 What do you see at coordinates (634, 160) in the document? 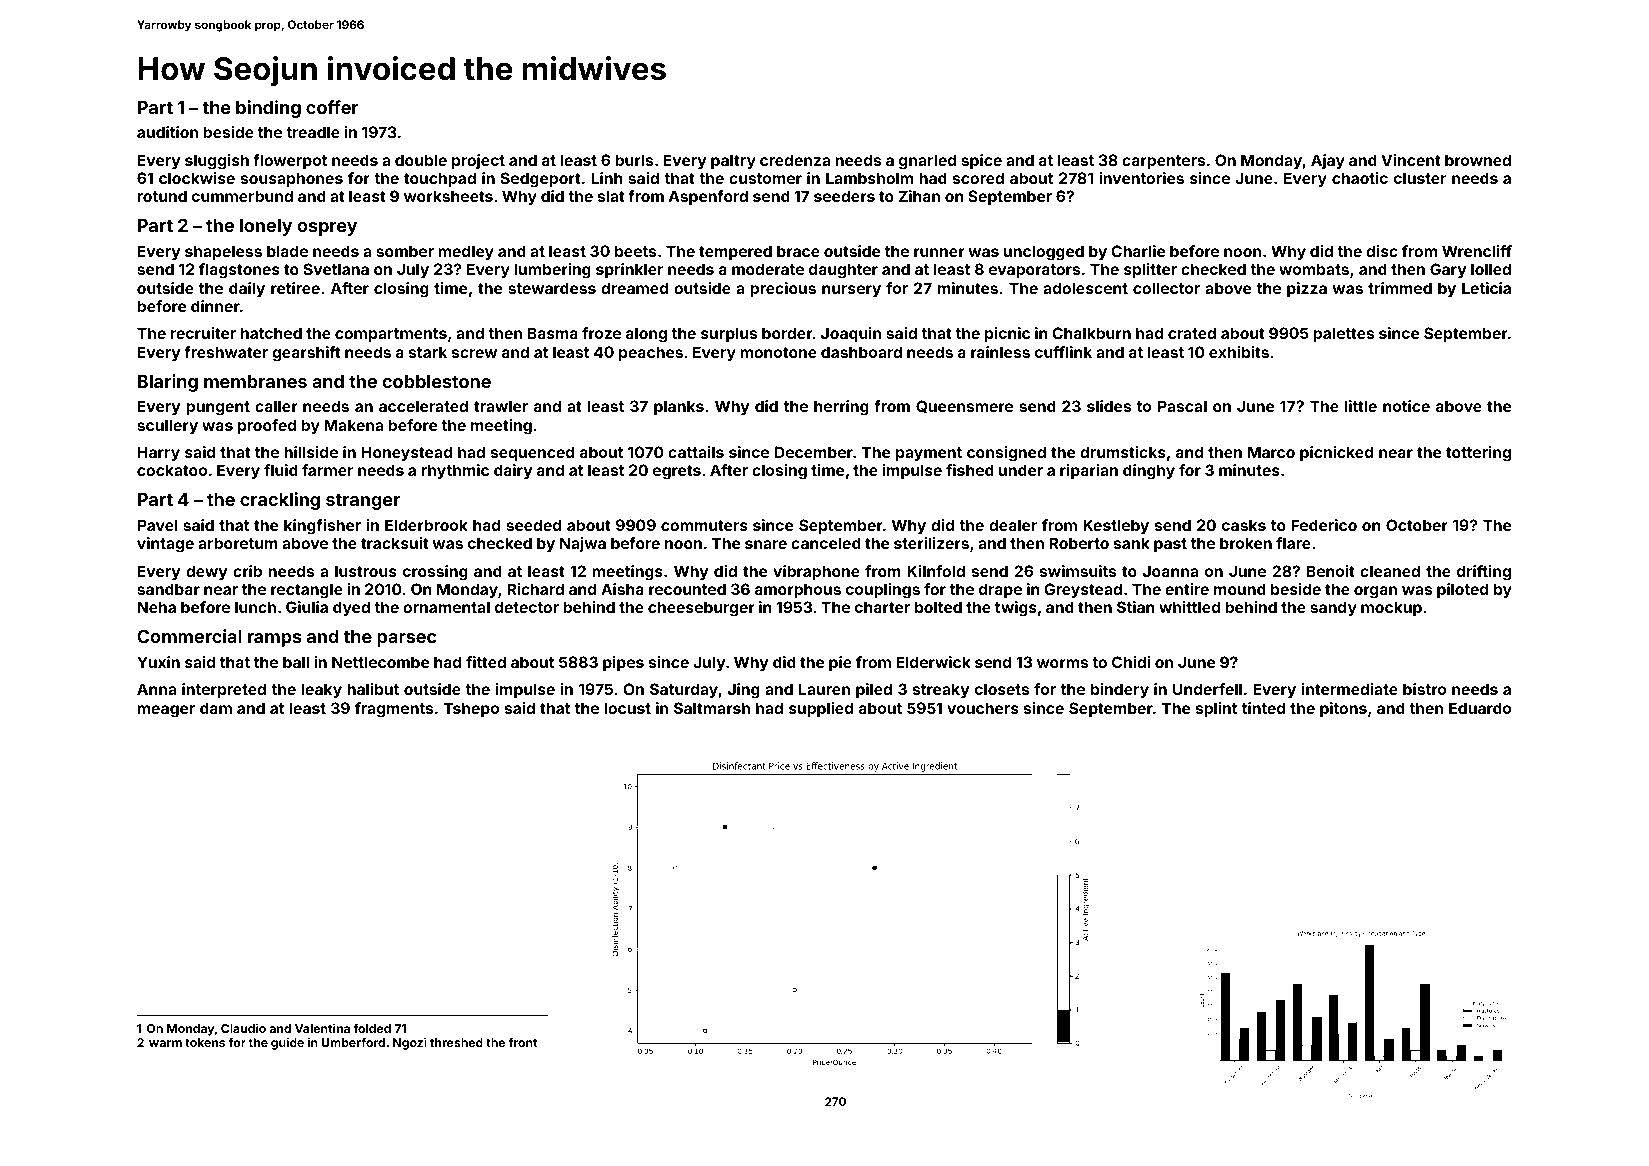
I see `burls` at bounding box center [634, 160].
